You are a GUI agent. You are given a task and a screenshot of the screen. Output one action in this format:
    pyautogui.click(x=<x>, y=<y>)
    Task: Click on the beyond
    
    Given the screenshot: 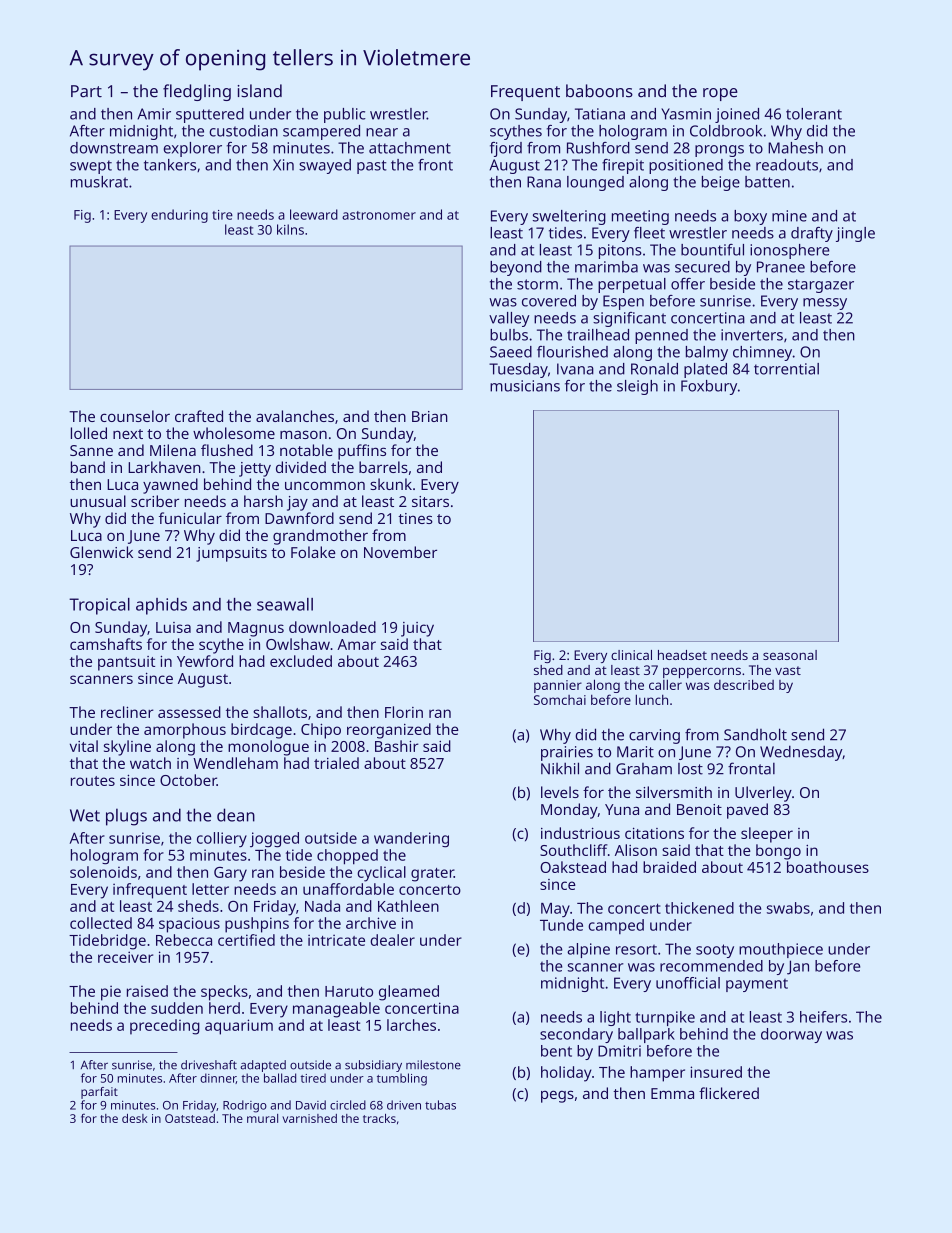 What is the action you would take?
    pyautogui.click(x=516, y=268)
